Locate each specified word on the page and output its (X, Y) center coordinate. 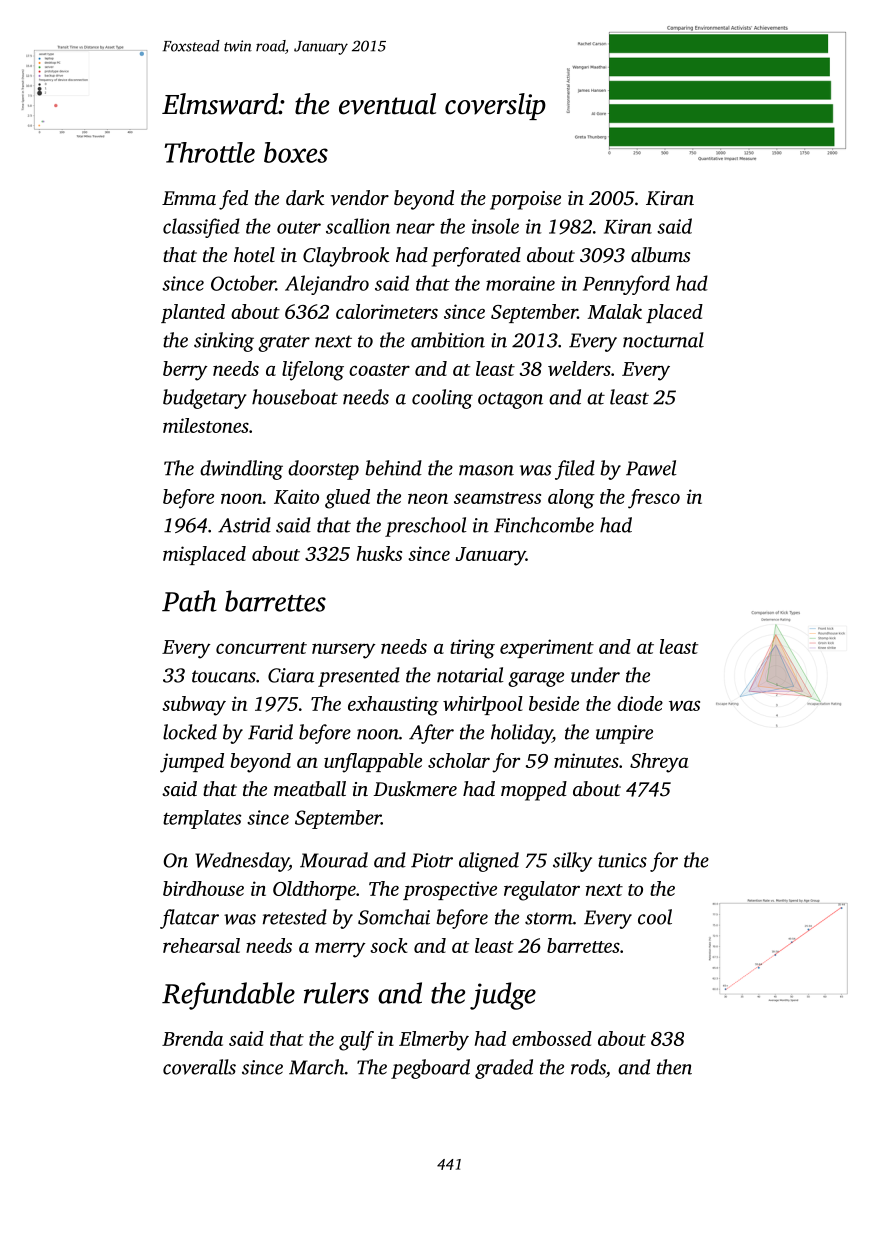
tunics (622, 860)
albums (660, 254)
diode (640, 703)
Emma (189, 198)
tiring (472, 649)
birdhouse (203, 888)
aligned (489, 862)
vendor (360, 198)
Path (189, 601)
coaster (379, 370)
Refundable (228, 996)
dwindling (241, 470)
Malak (615, 311)
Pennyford (626, 285)
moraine (520, 283)
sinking (224, 342)
